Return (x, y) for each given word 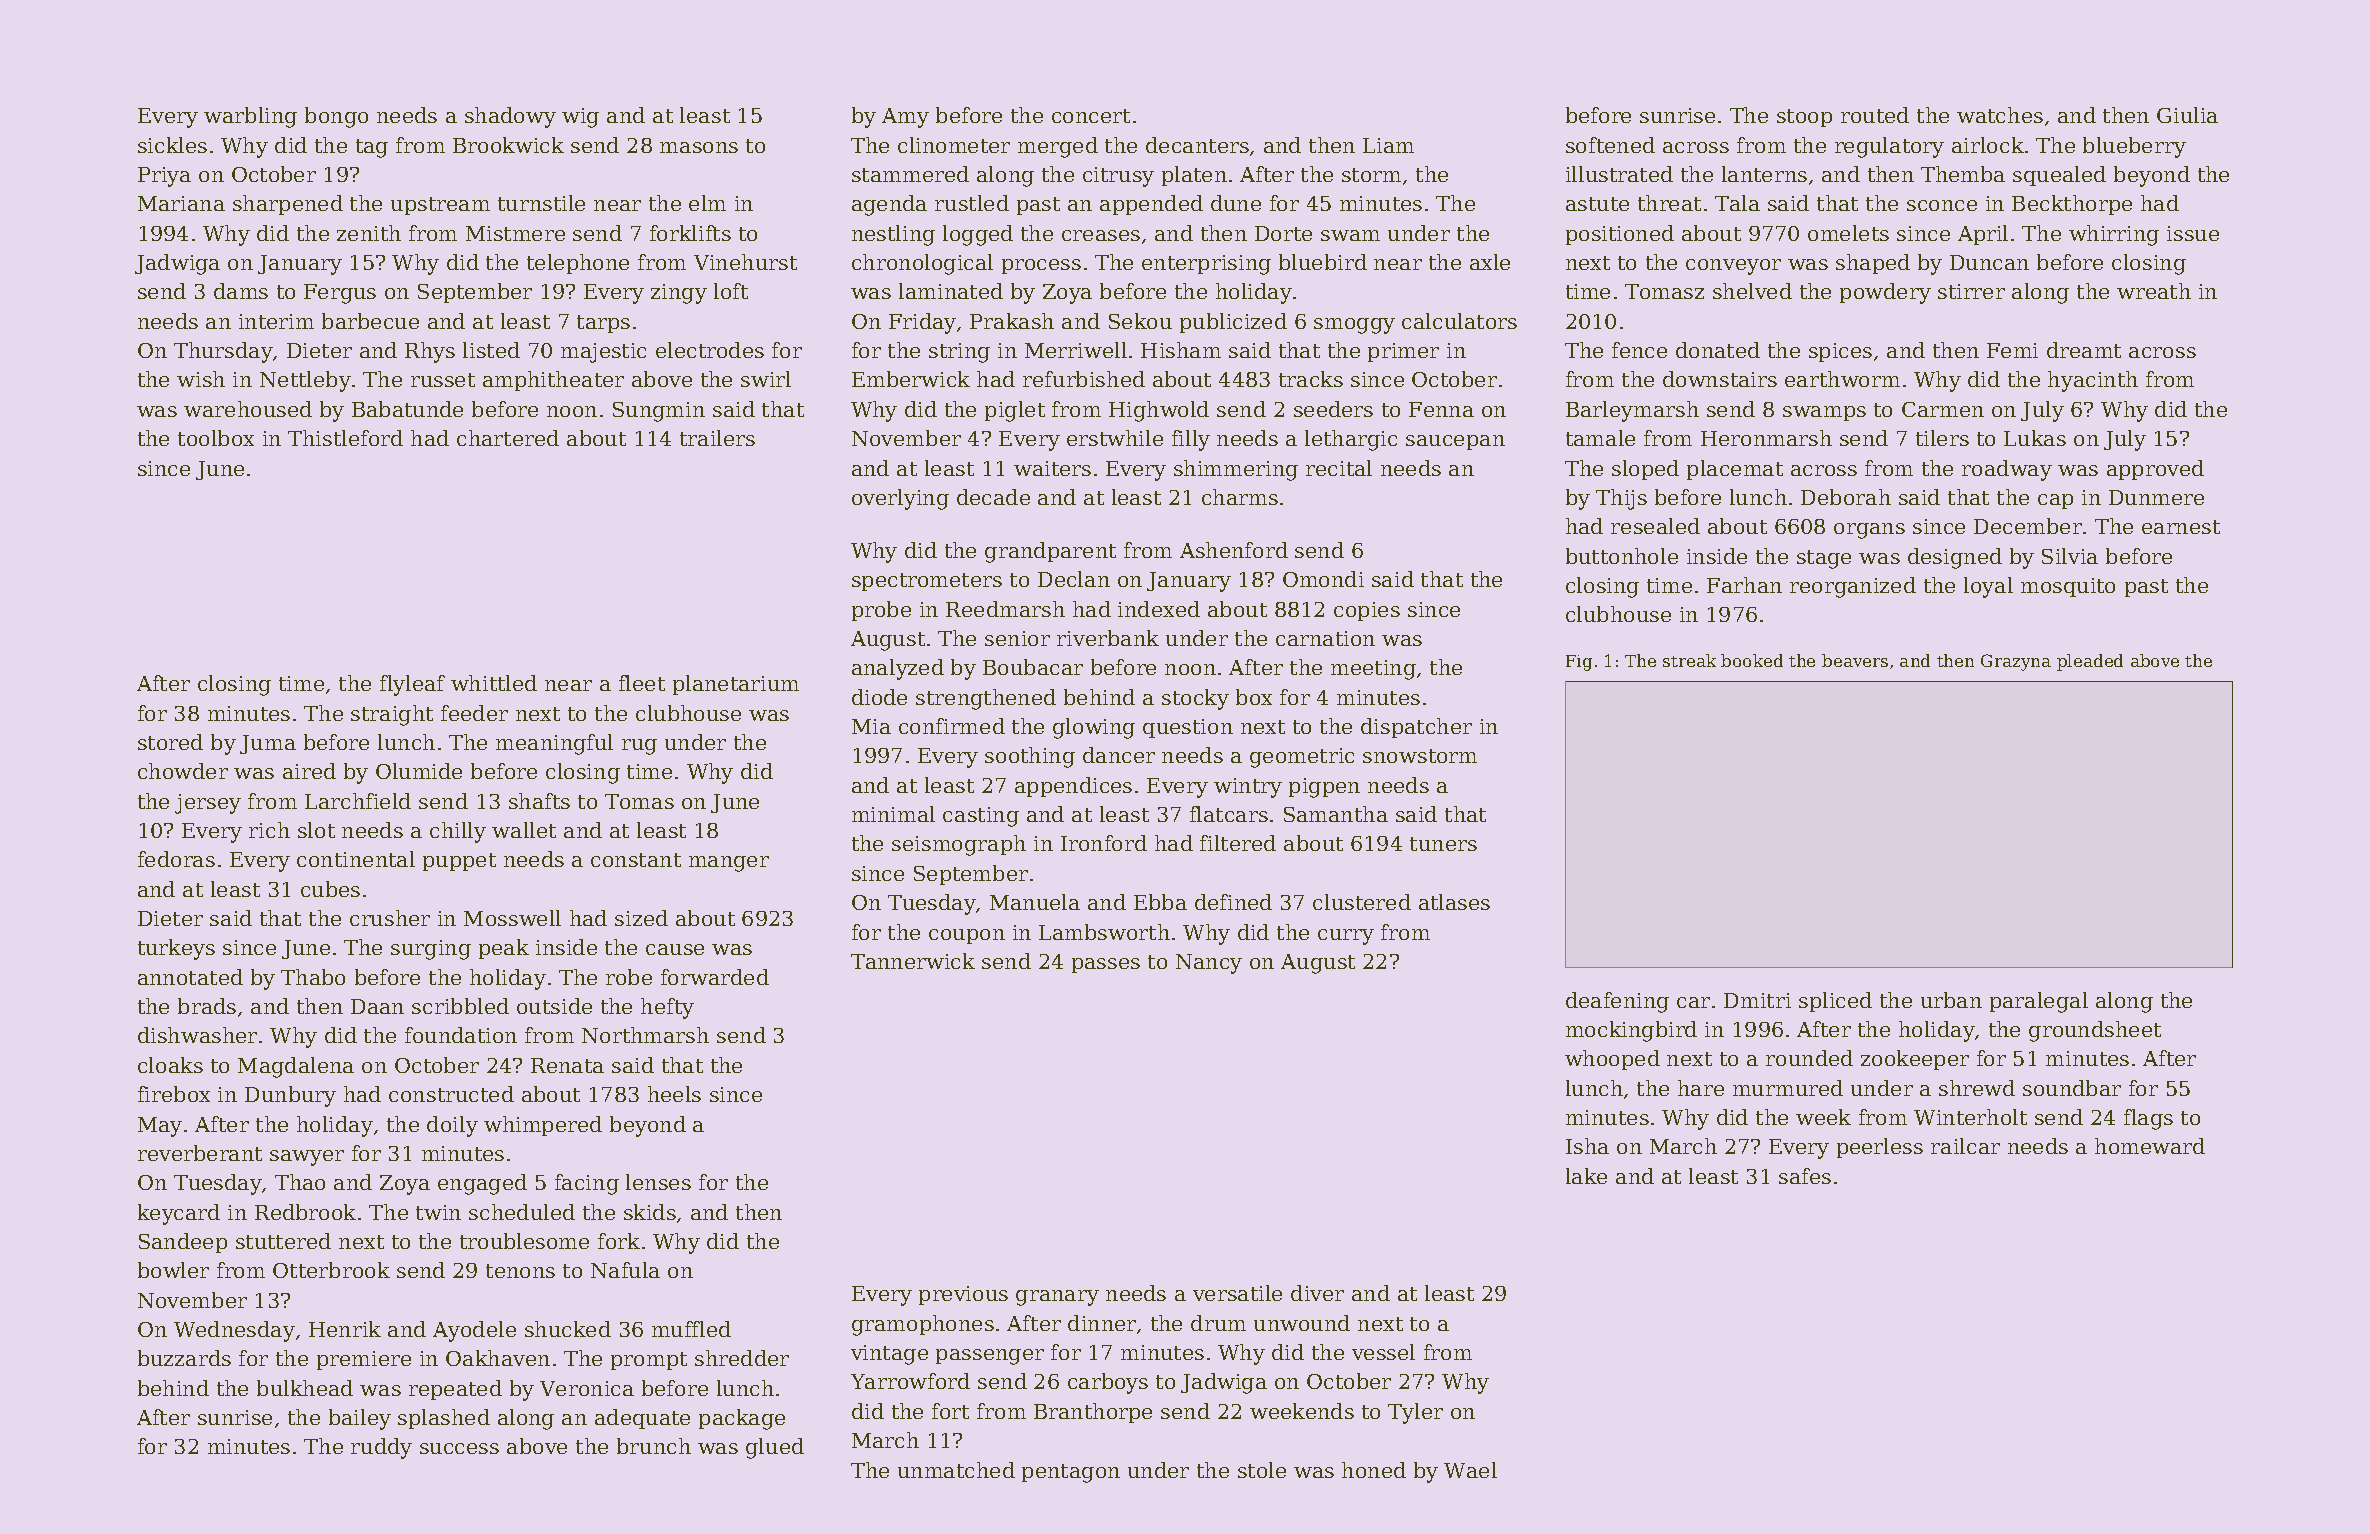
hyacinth (2093, 381)
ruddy (381, 1448)
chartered (508, 438)
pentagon (1071, 1473)
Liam (1388, 145)
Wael (1470, 1470)
